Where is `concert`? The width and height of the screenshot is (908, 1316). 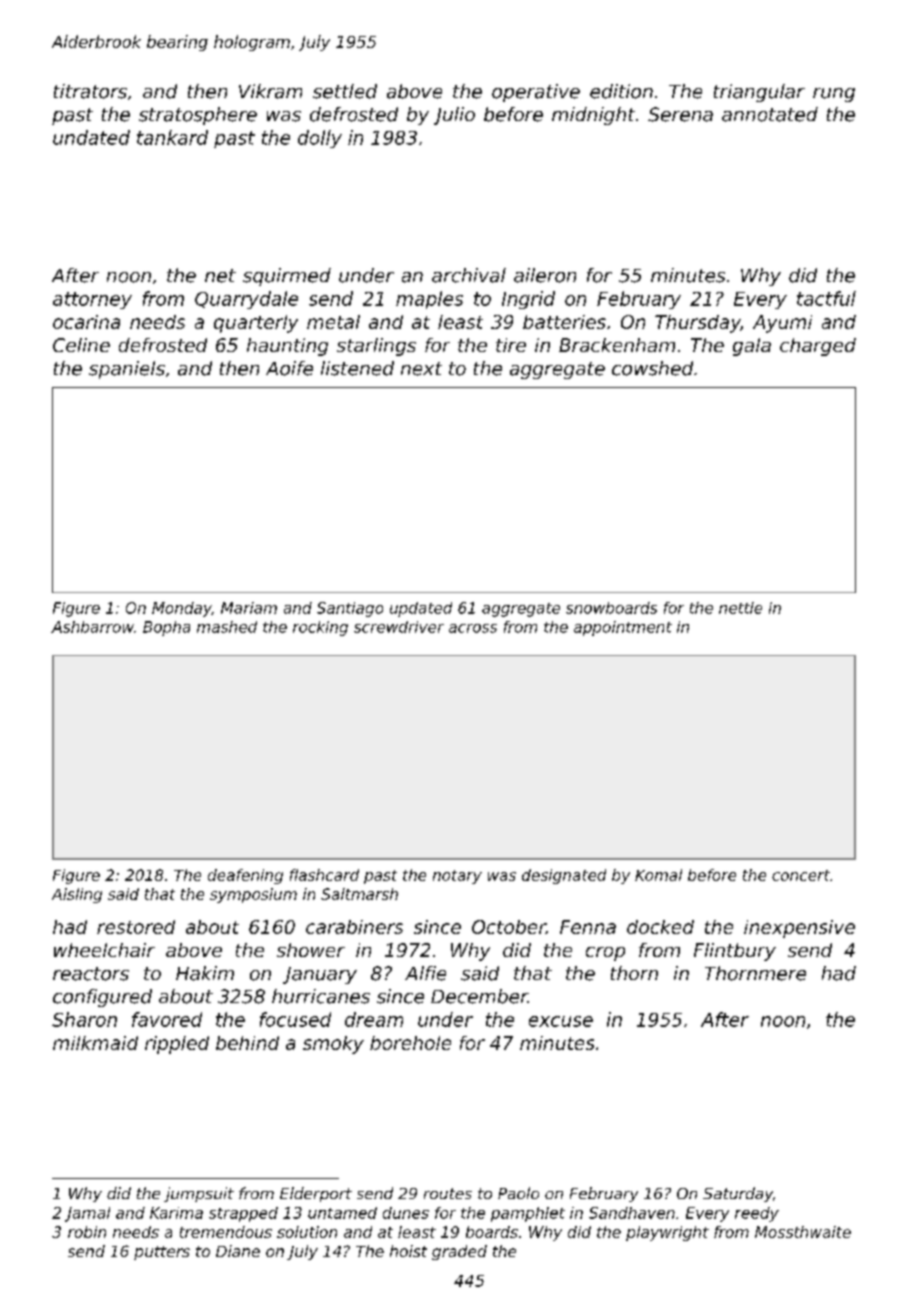 concert is located at coordinates (801, 875).
